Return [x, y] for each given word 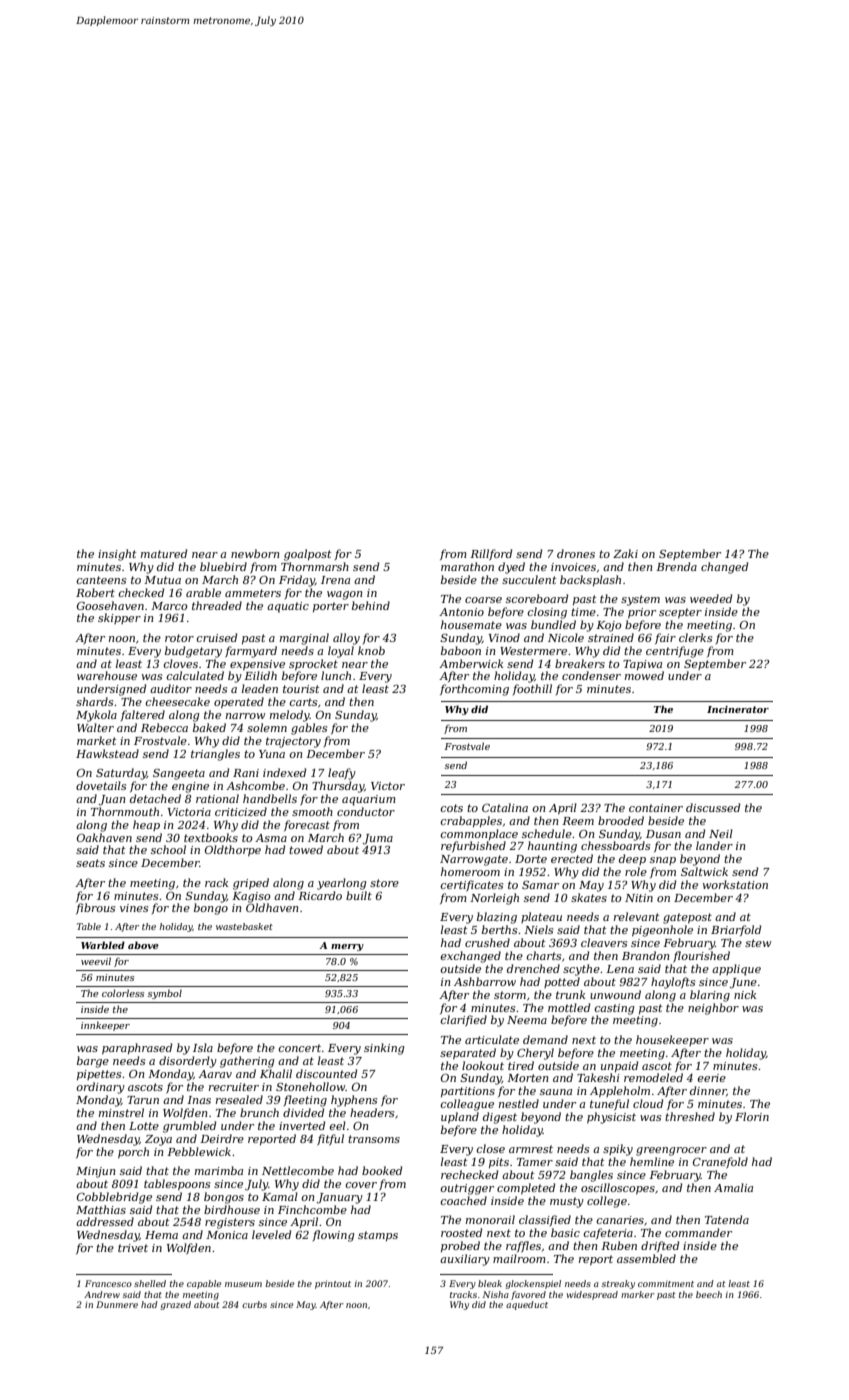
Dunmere [117, 1304]
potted [562, 982]
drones [576, 553]
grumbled [189, 1127]
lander [714, 845]
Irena [335, 580]
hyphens [354, 1101]
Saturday [121, 774]
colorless [123, 993]
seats [90, 863]
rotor [179, 638]
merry [347, 947]
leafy [342, 774]
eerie [711, 1078]
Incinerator [738, 709]
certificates [471, 885]
